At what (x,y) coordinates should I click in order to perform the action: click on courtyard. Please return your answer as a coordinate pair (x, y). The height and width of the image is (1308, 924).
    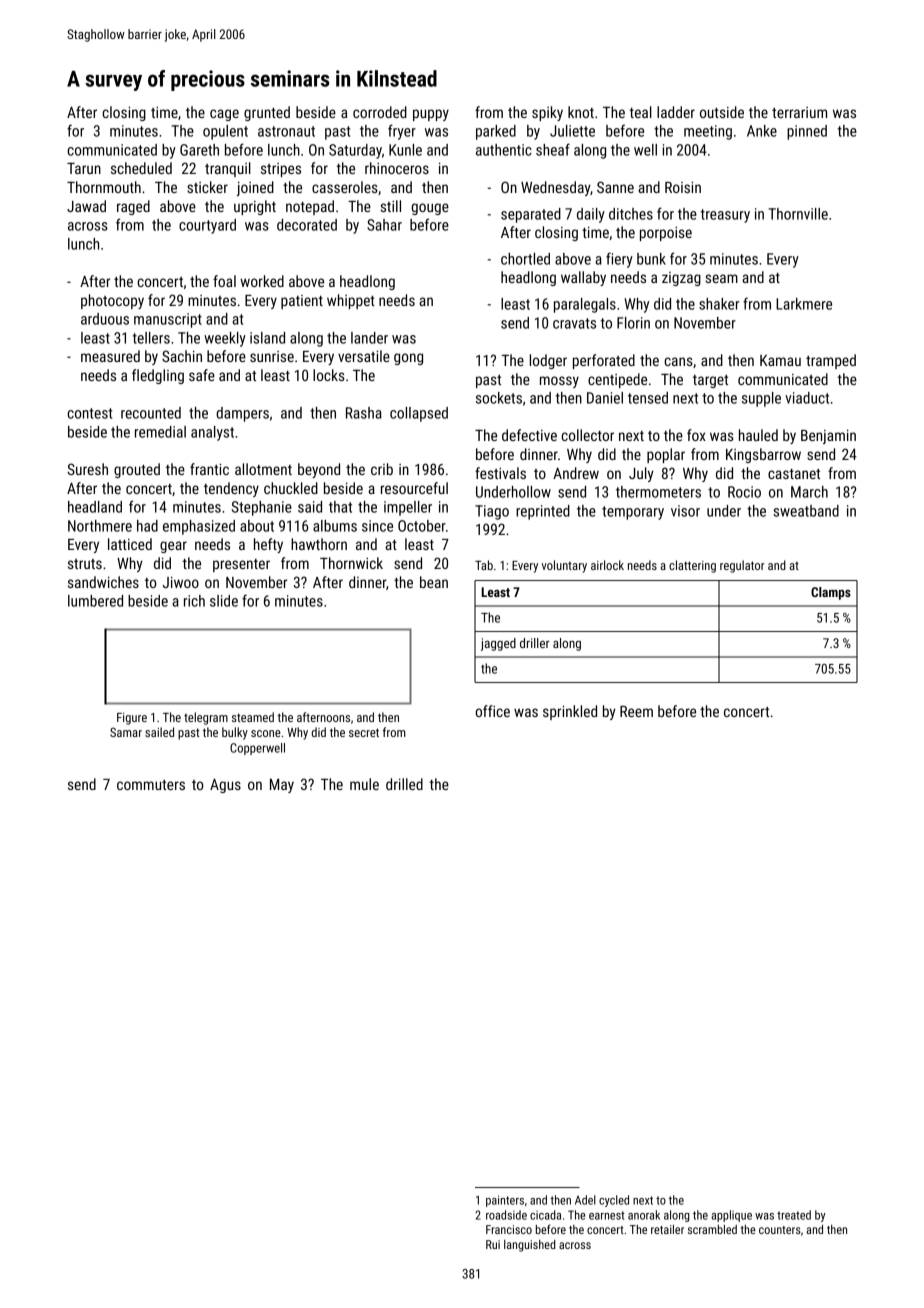
    Looking at the image, I should click on (207, 226).
